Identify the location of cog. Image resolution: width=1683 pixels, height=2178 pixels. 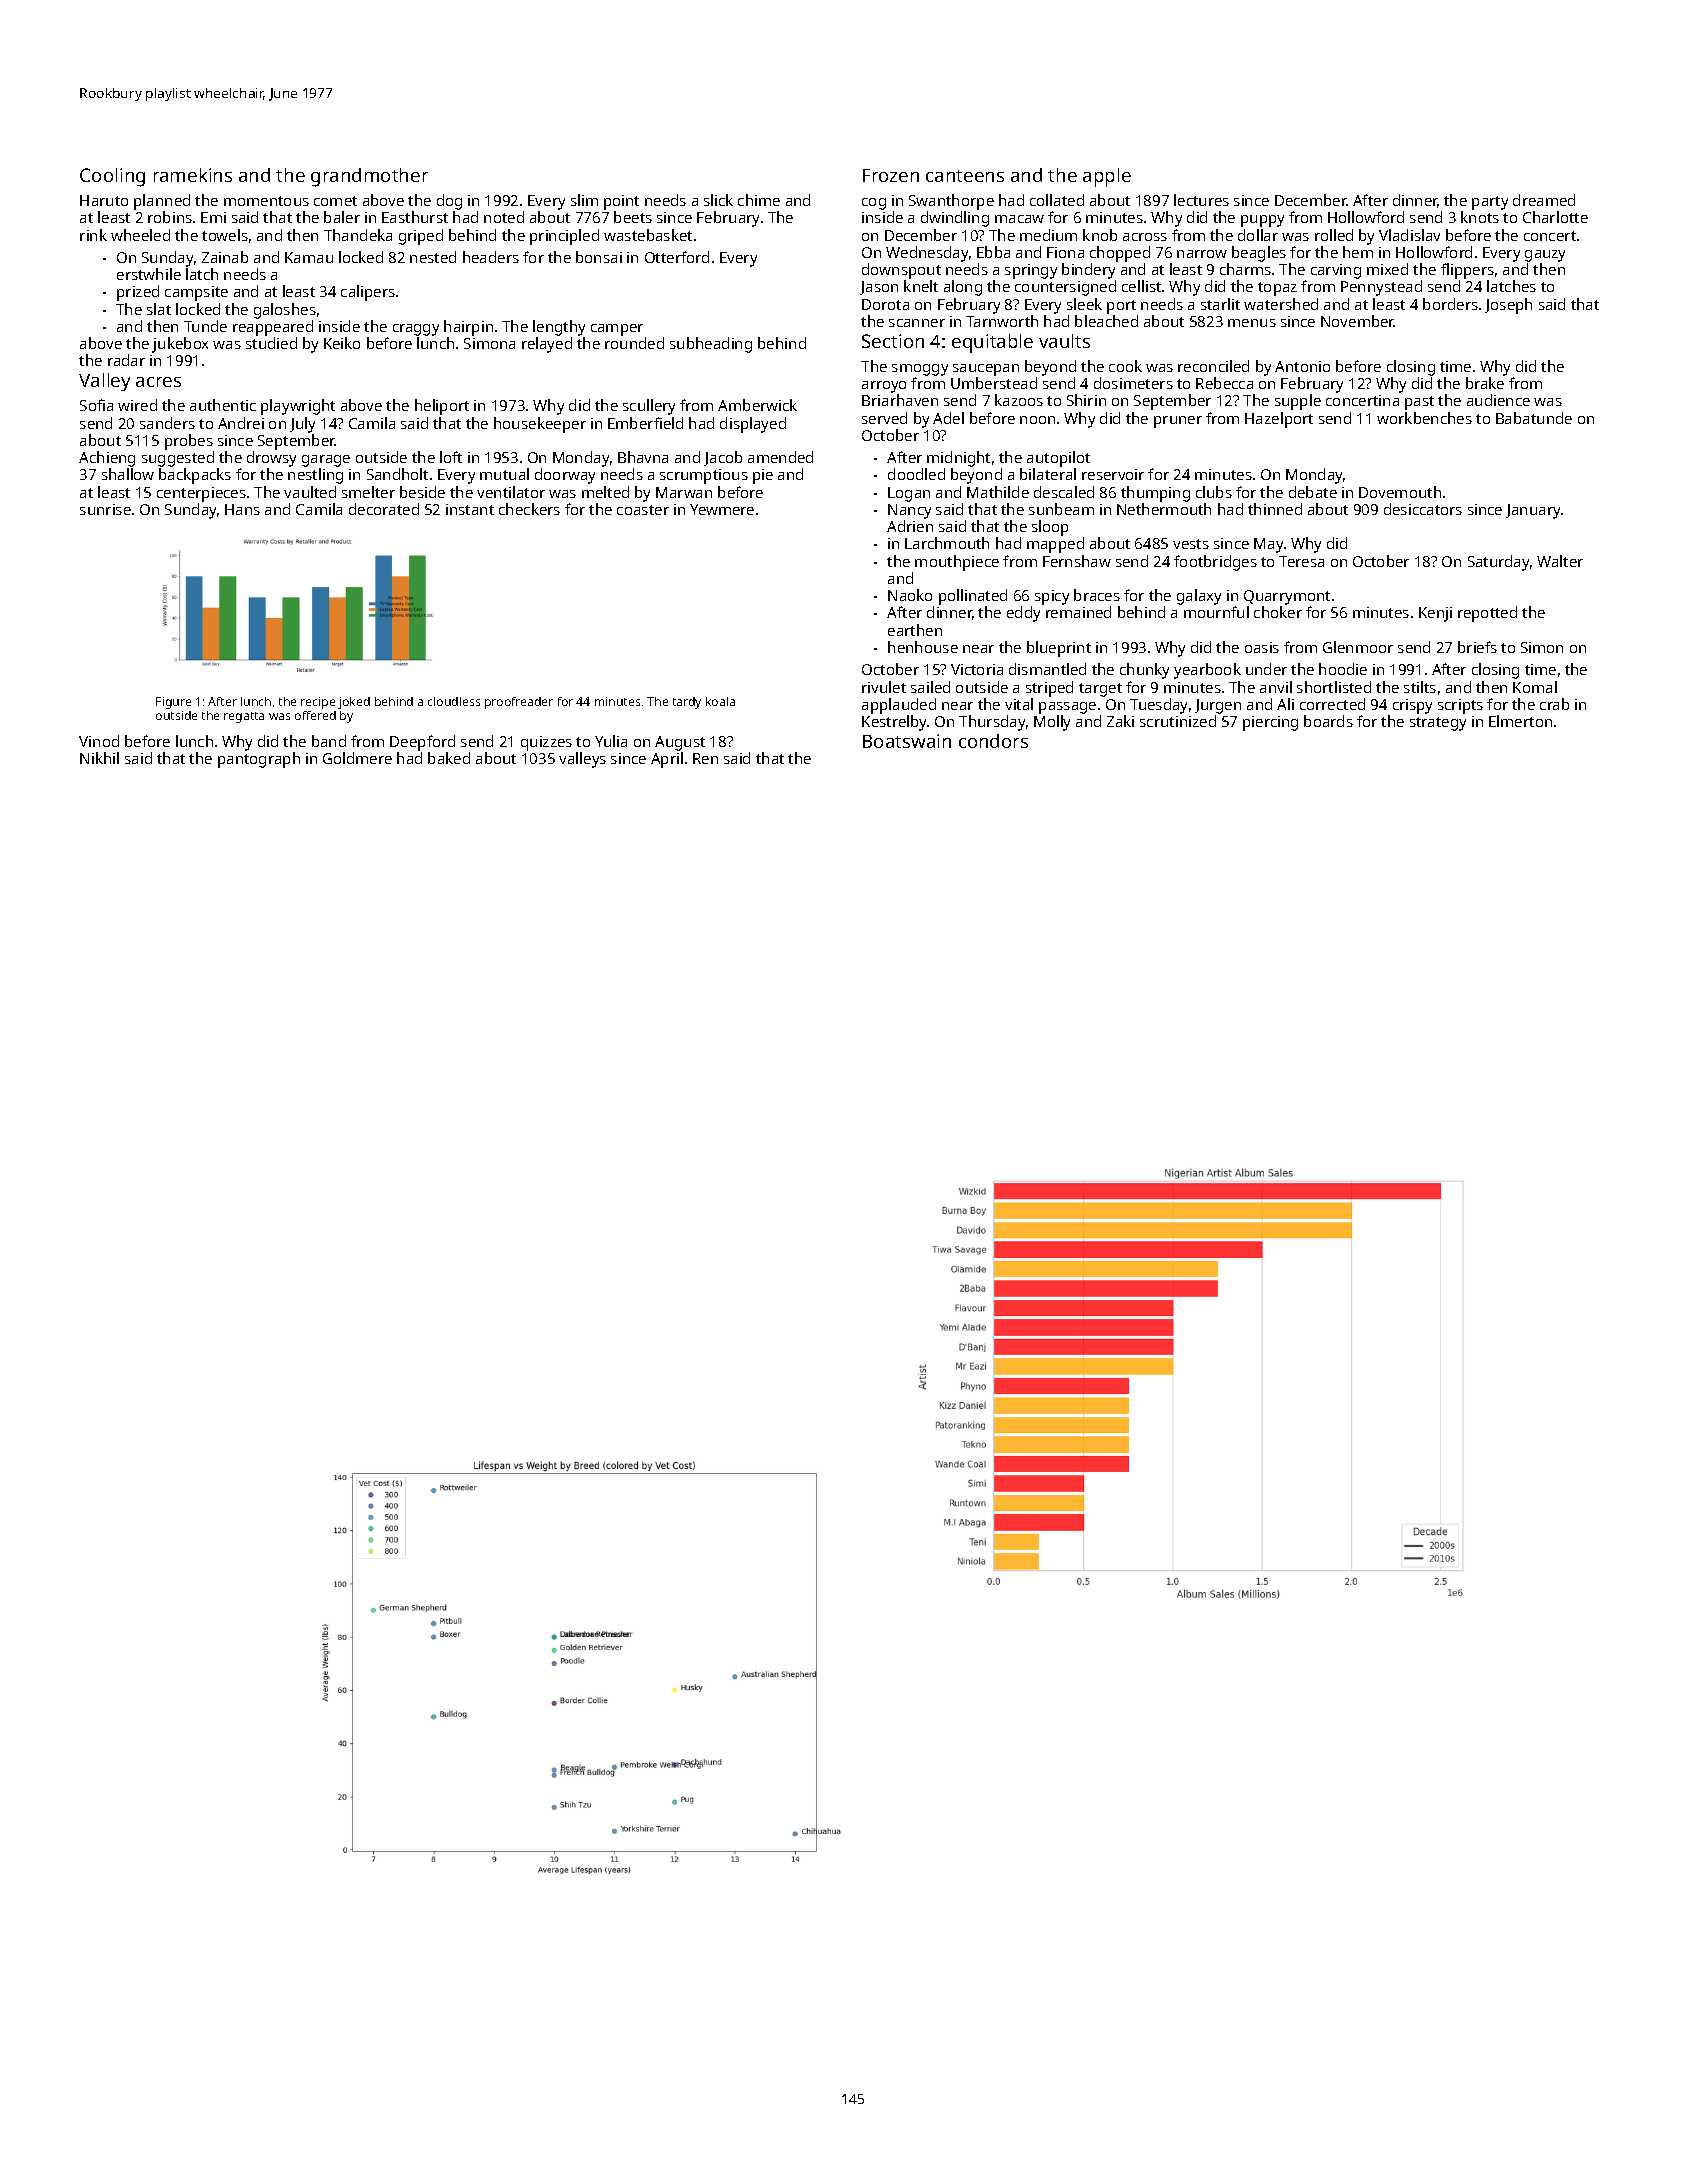
(874, 204).
